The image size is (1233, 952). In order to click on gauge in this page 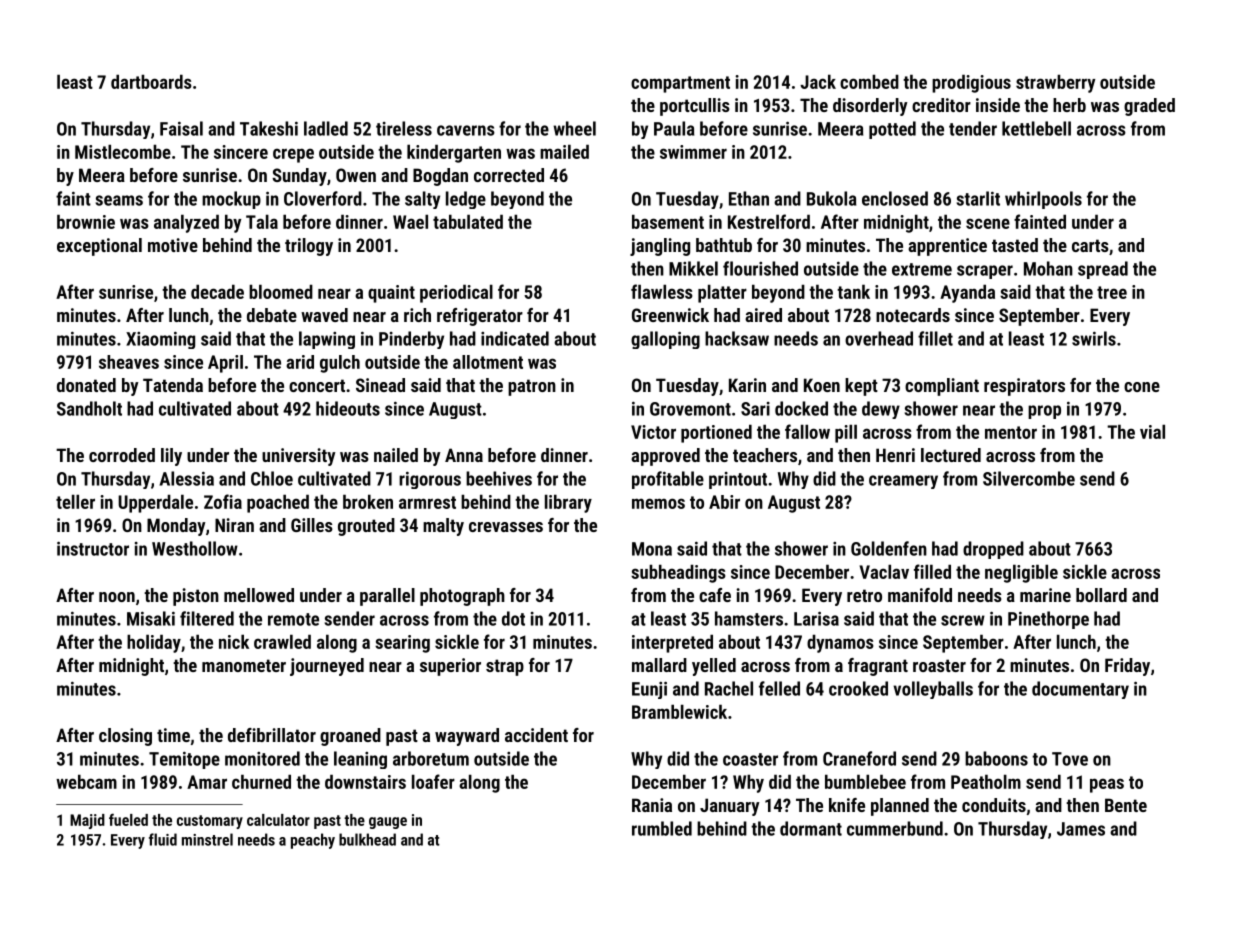, I will do `click(388, 823)`.
